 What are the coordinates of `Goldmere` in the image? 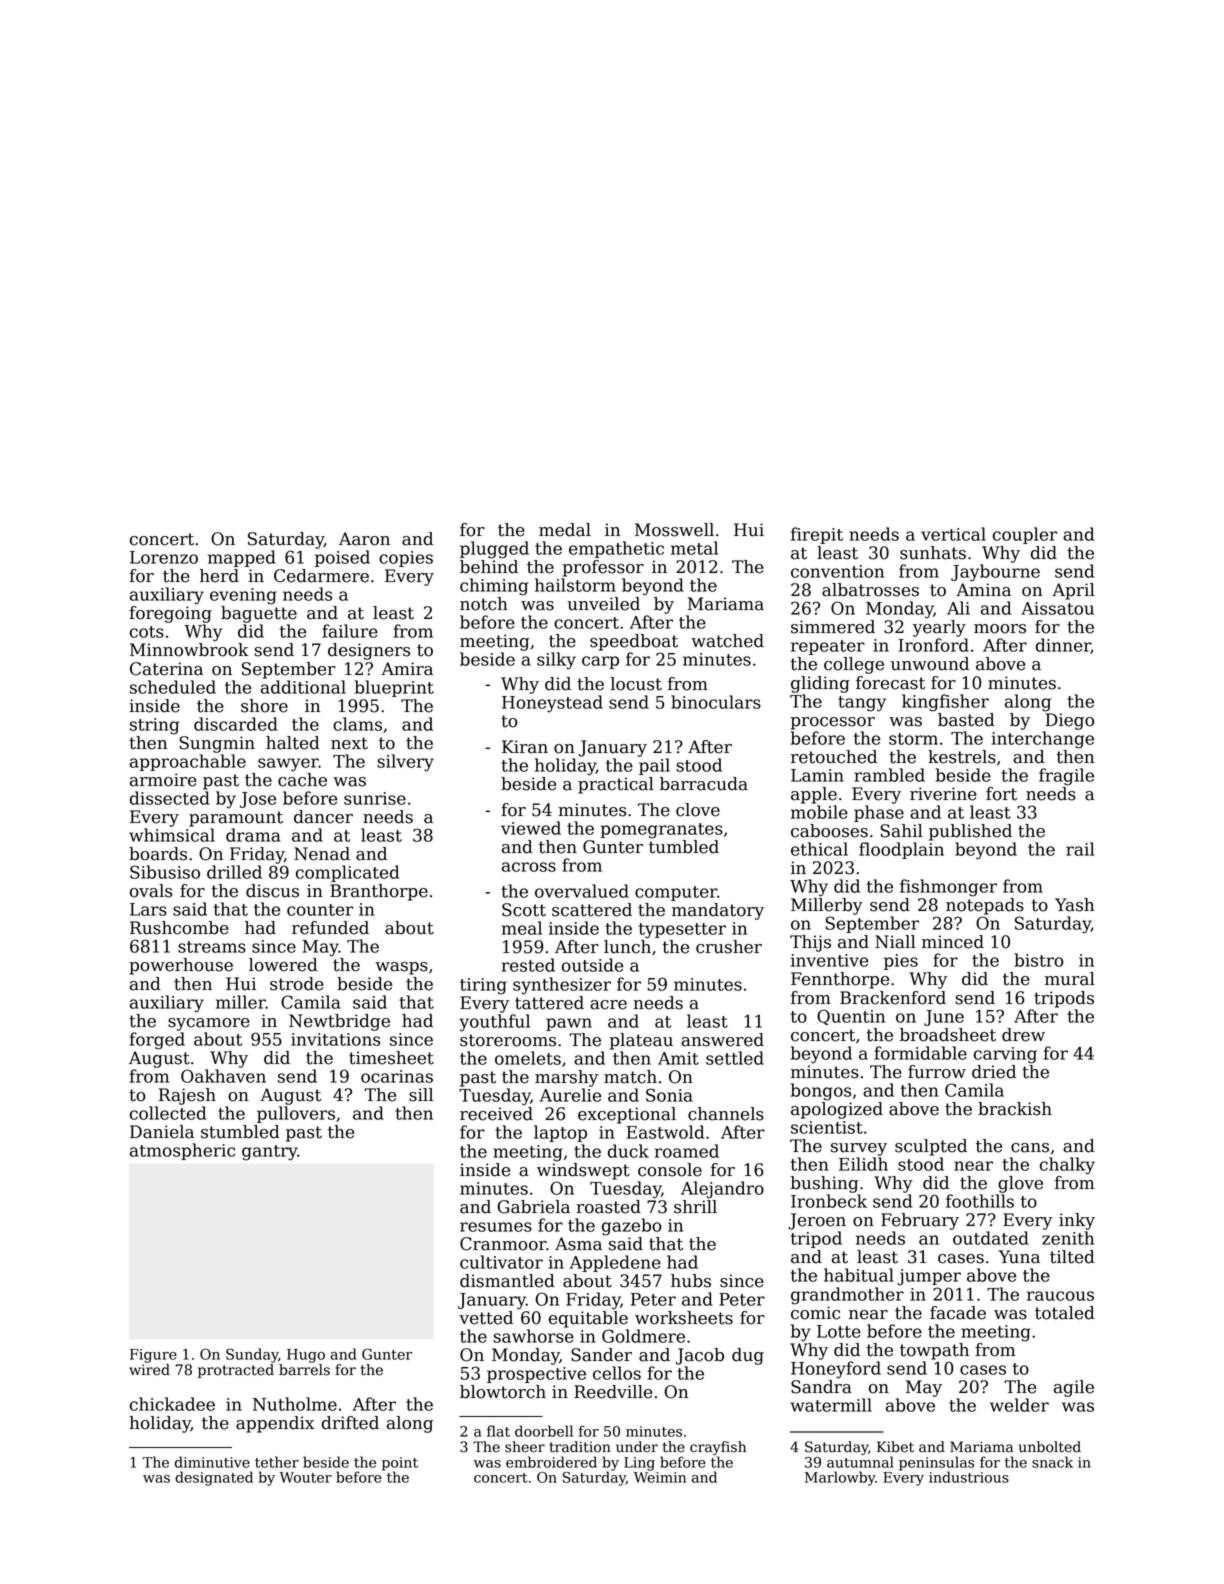 It's located at (643, 1336).
